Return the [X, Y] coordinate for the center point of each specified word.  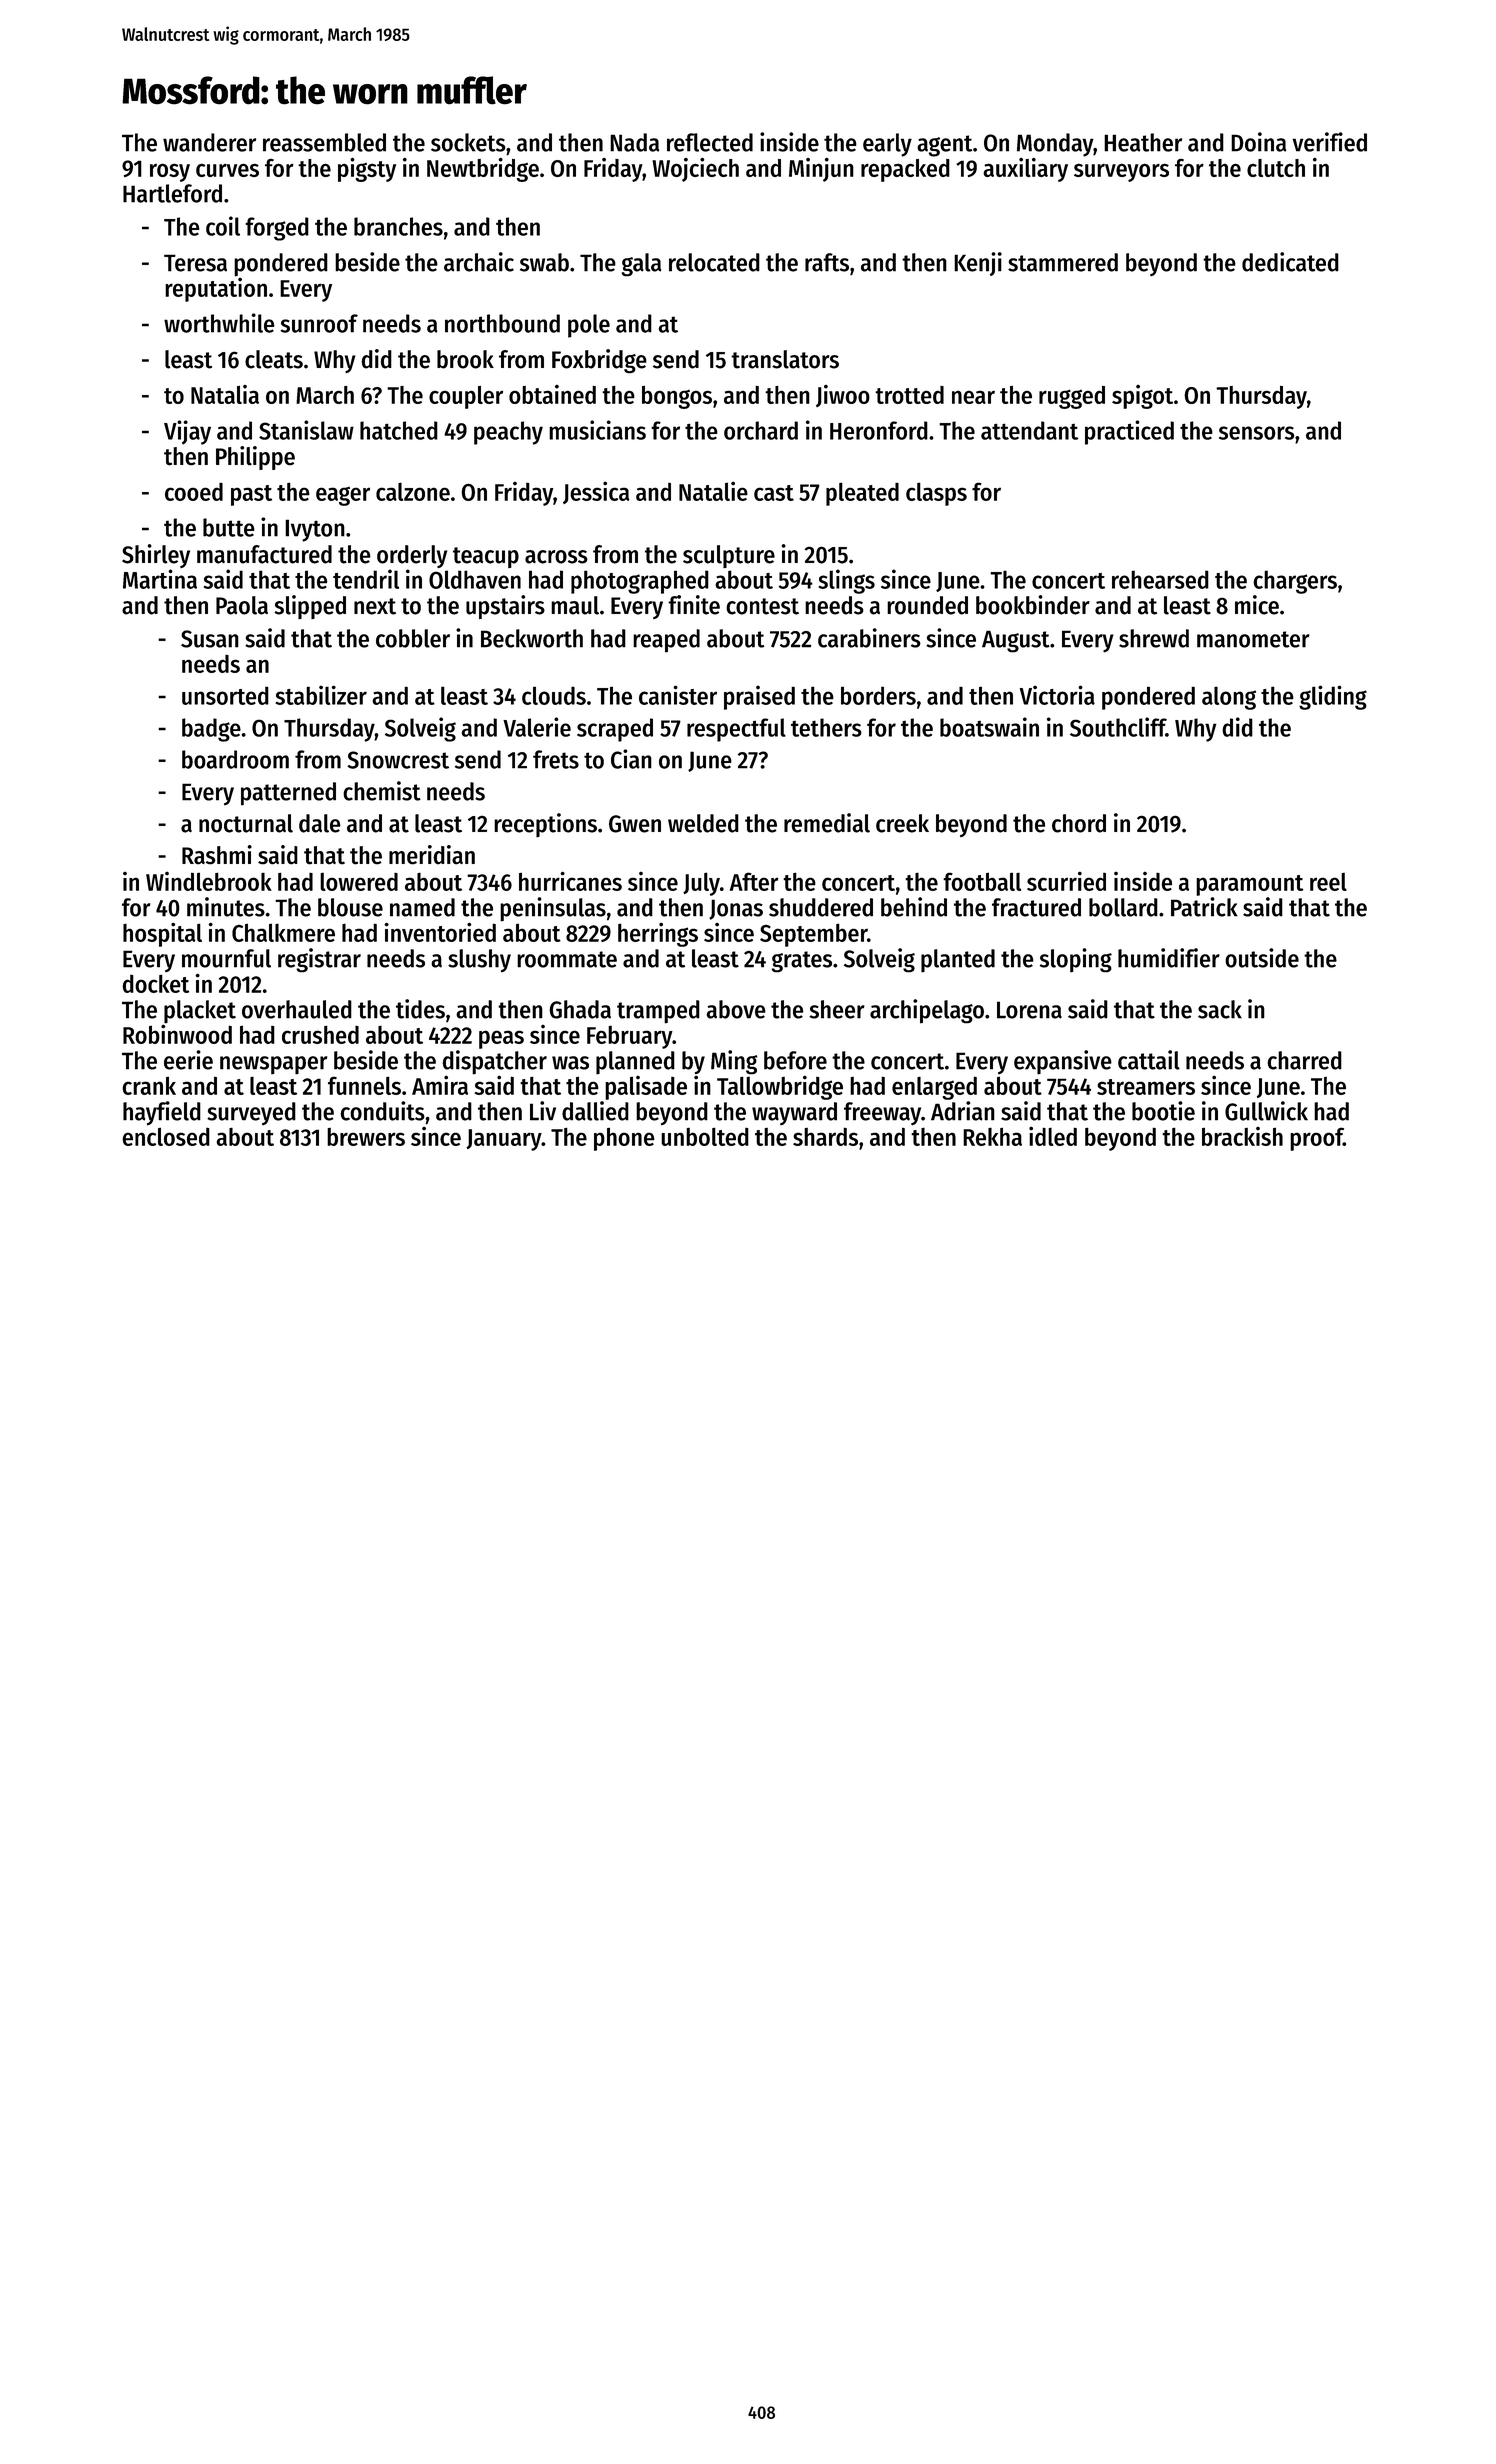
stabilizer [321, 695]
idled [1053, 1136]
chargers [1295, 582]
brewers [366, 1137]
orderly [412, 556]
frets [556, 759]
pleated [862, 494]
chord [1079, 823]
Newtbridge [483, 170]
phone [624, 1139]
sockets [468, 142]
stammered [1063, 262]
